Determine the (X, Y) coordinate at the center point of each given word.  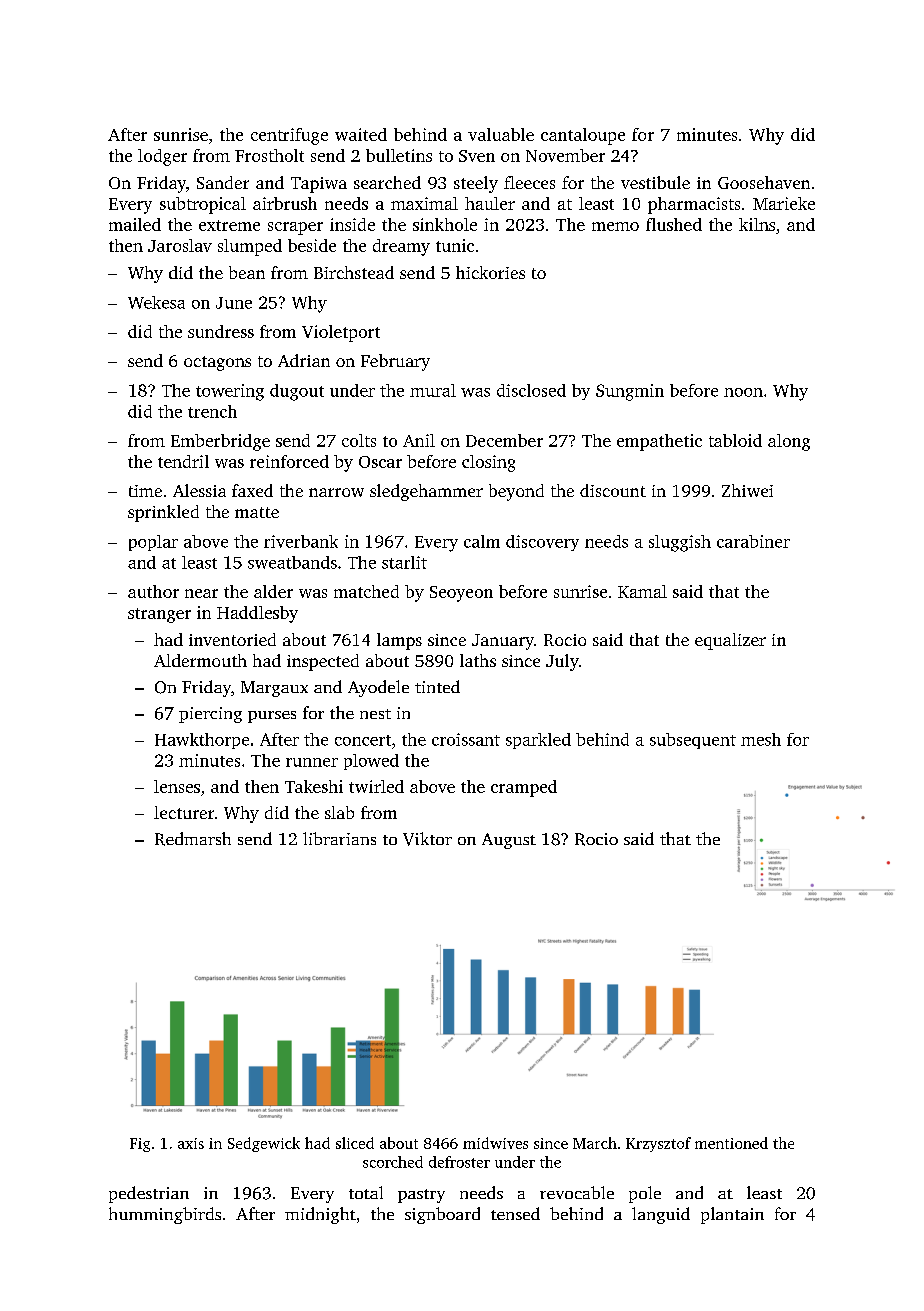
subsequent (693, 741)
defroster (459, 1162)
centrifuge (289, 136)
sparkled (538, 741)
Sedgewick (264, 1144)
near (201, 593)
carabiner (753, 541)
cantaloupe (583, 136)
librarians (339, 838)
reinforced (289, 461)
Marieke (784, 203)
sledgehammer (426, 492)
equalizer (730, 641)
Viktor (427, 839)
